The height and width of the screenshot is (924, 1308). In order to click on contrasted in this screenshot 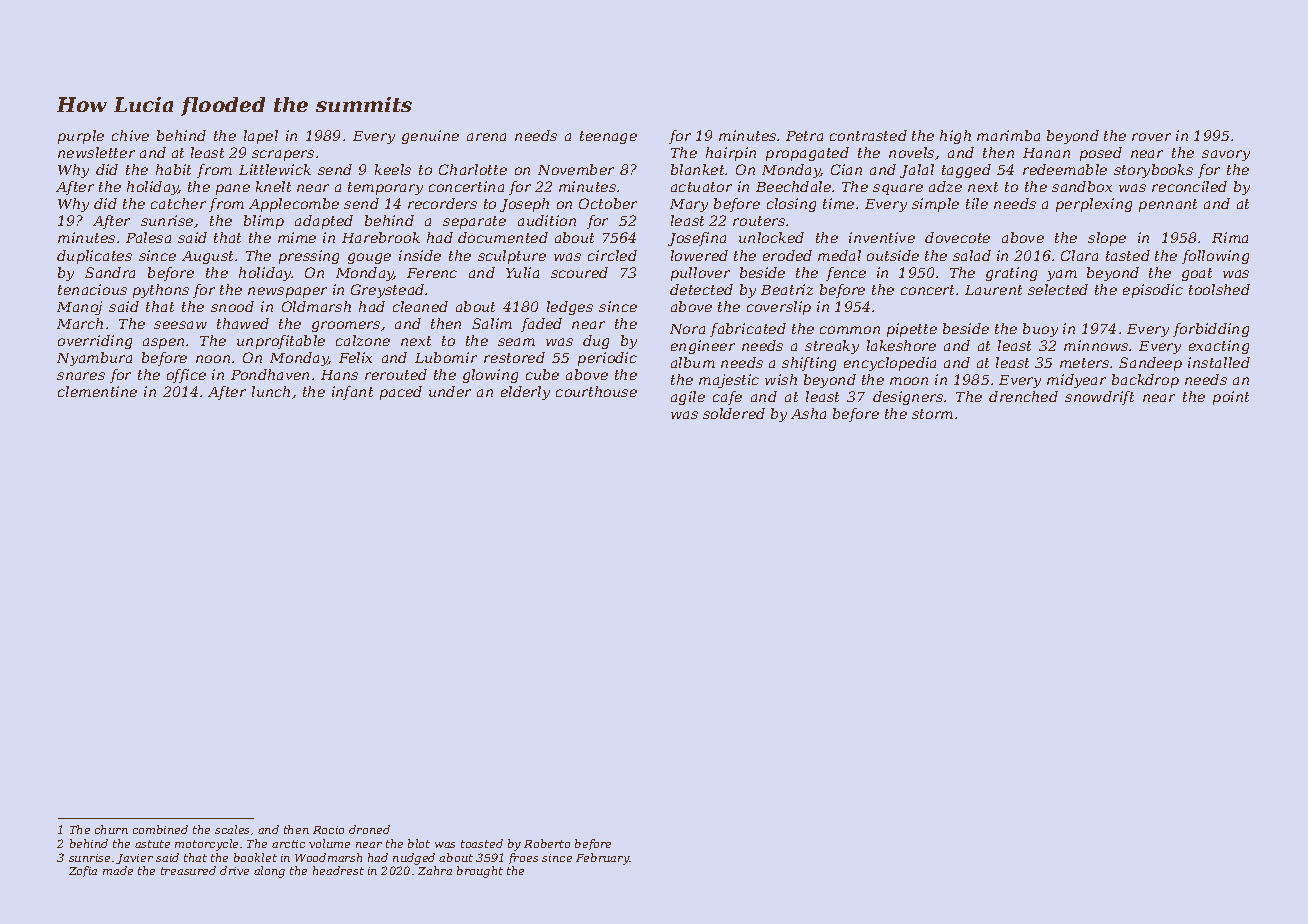, I will do `click(868, 135)`.
